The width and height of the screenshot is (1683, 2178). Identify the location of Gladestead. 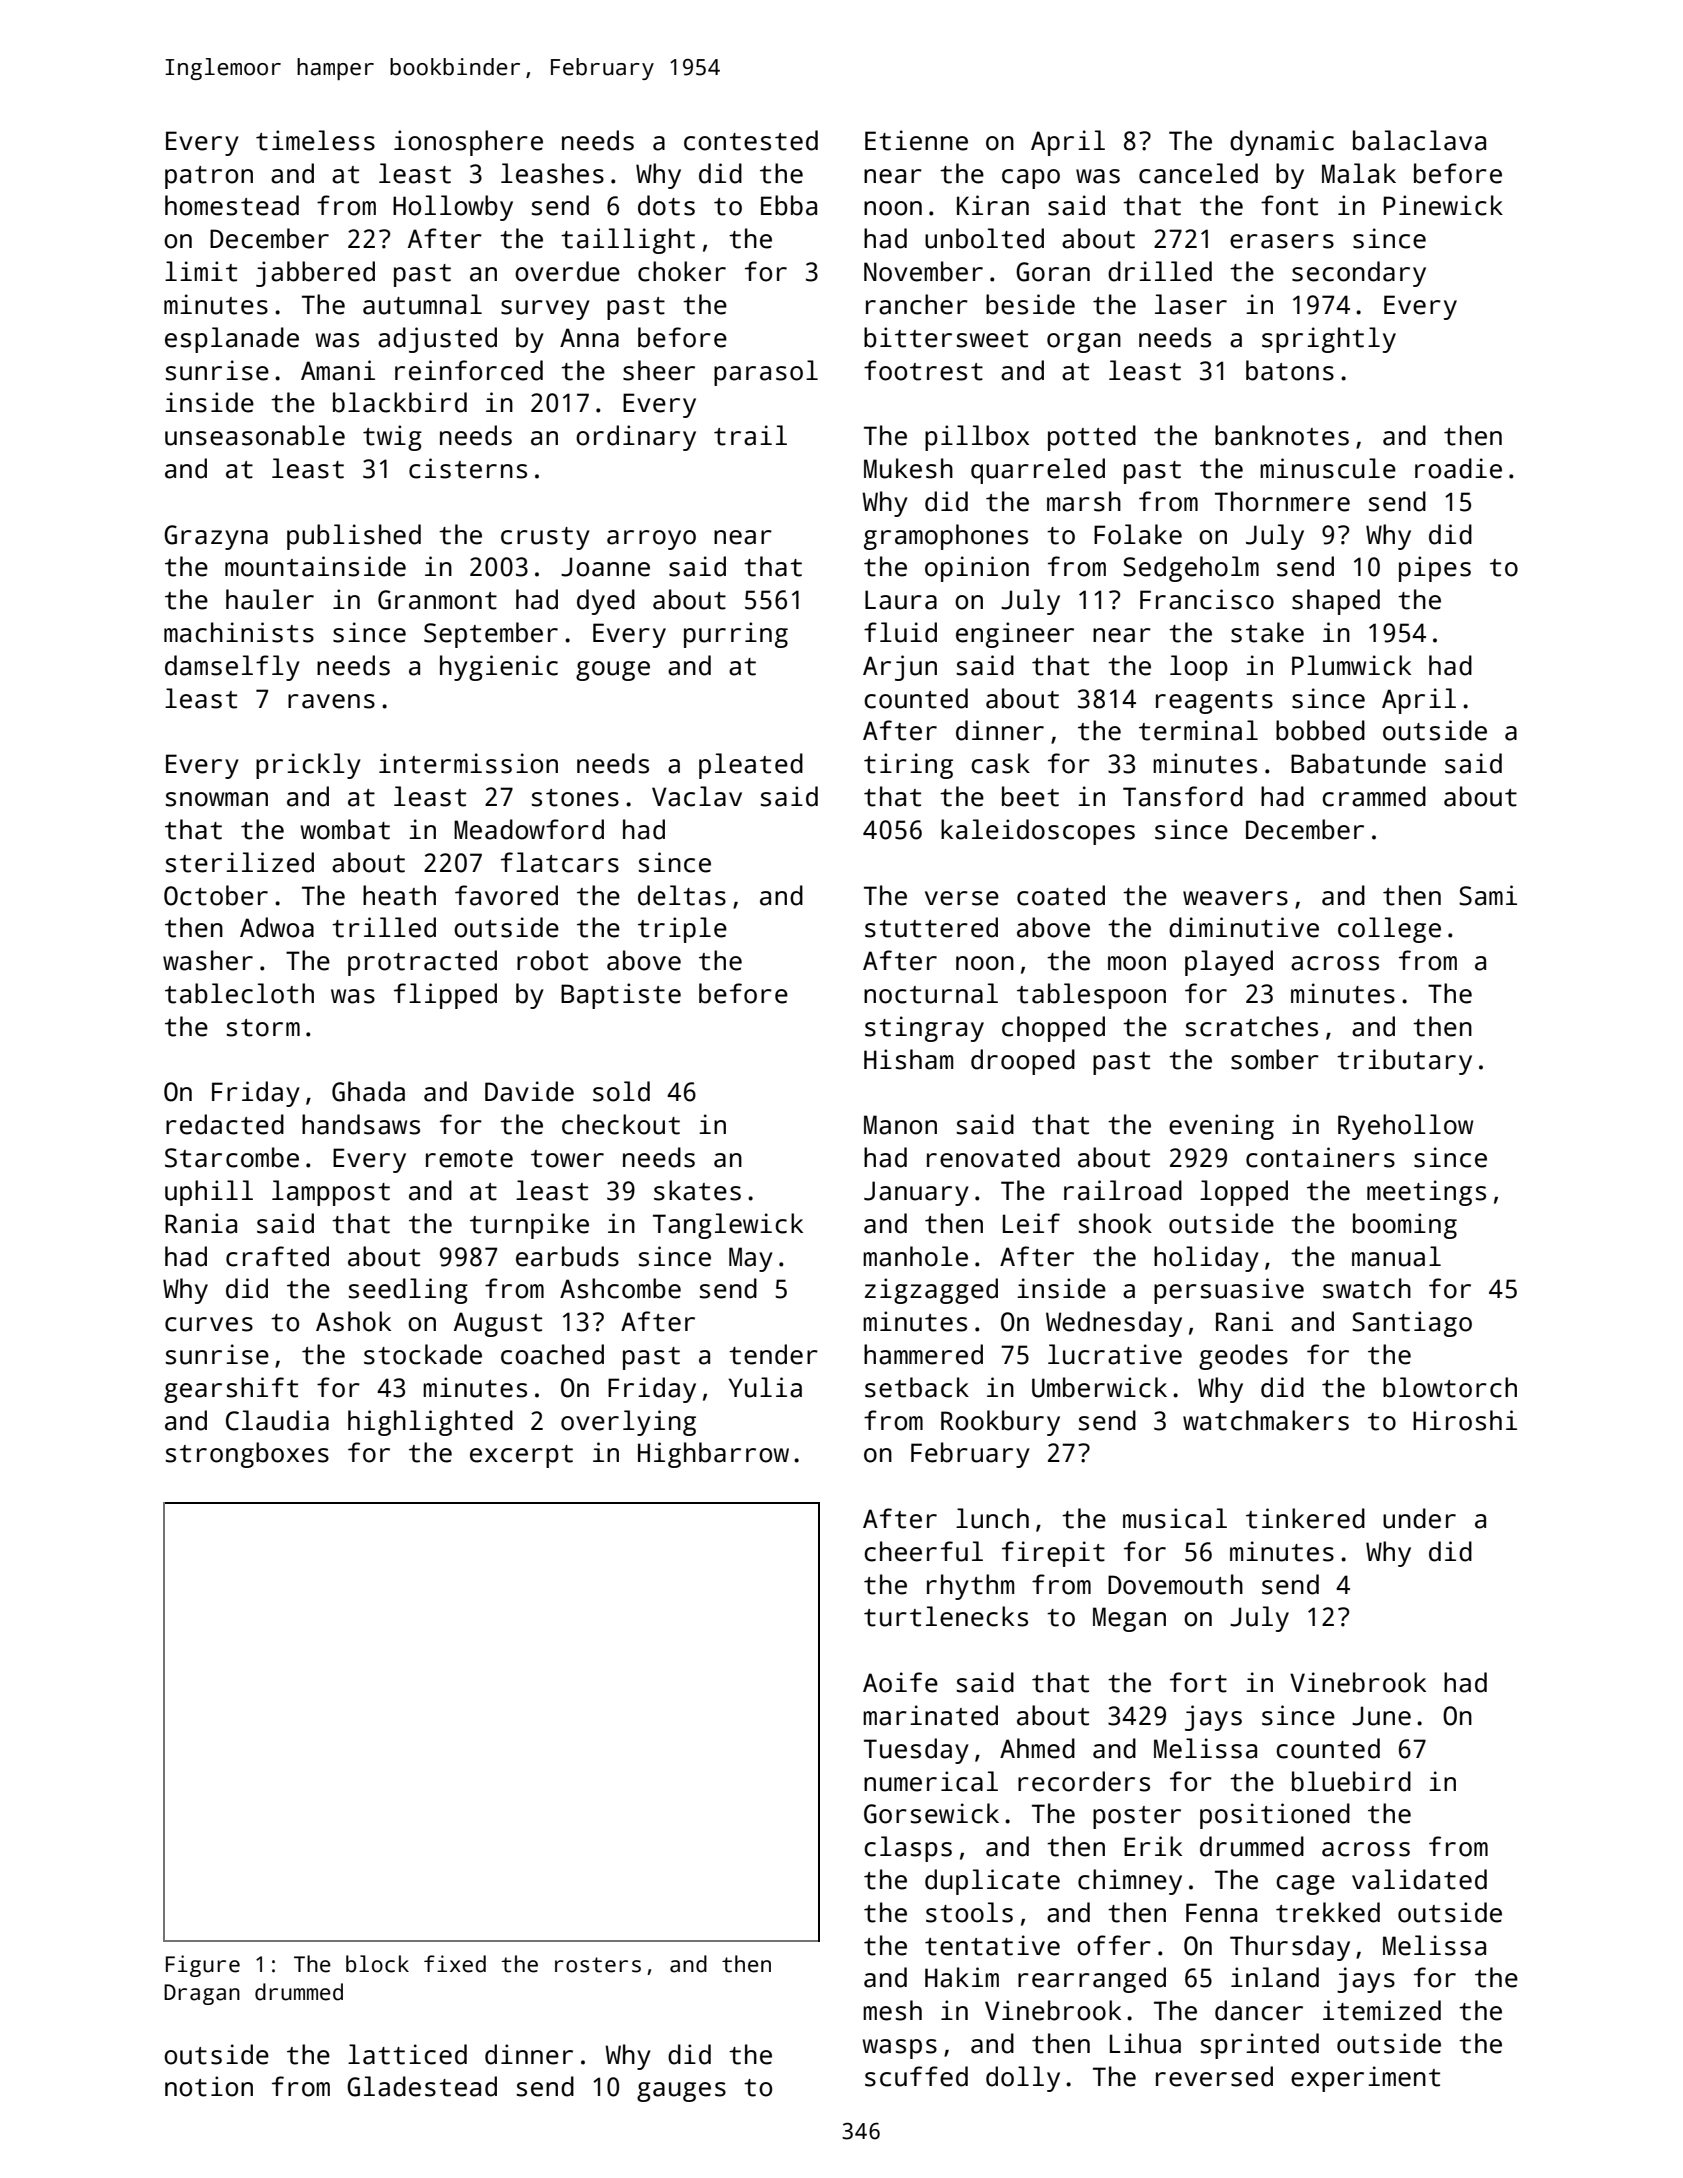
(422, 2086).
